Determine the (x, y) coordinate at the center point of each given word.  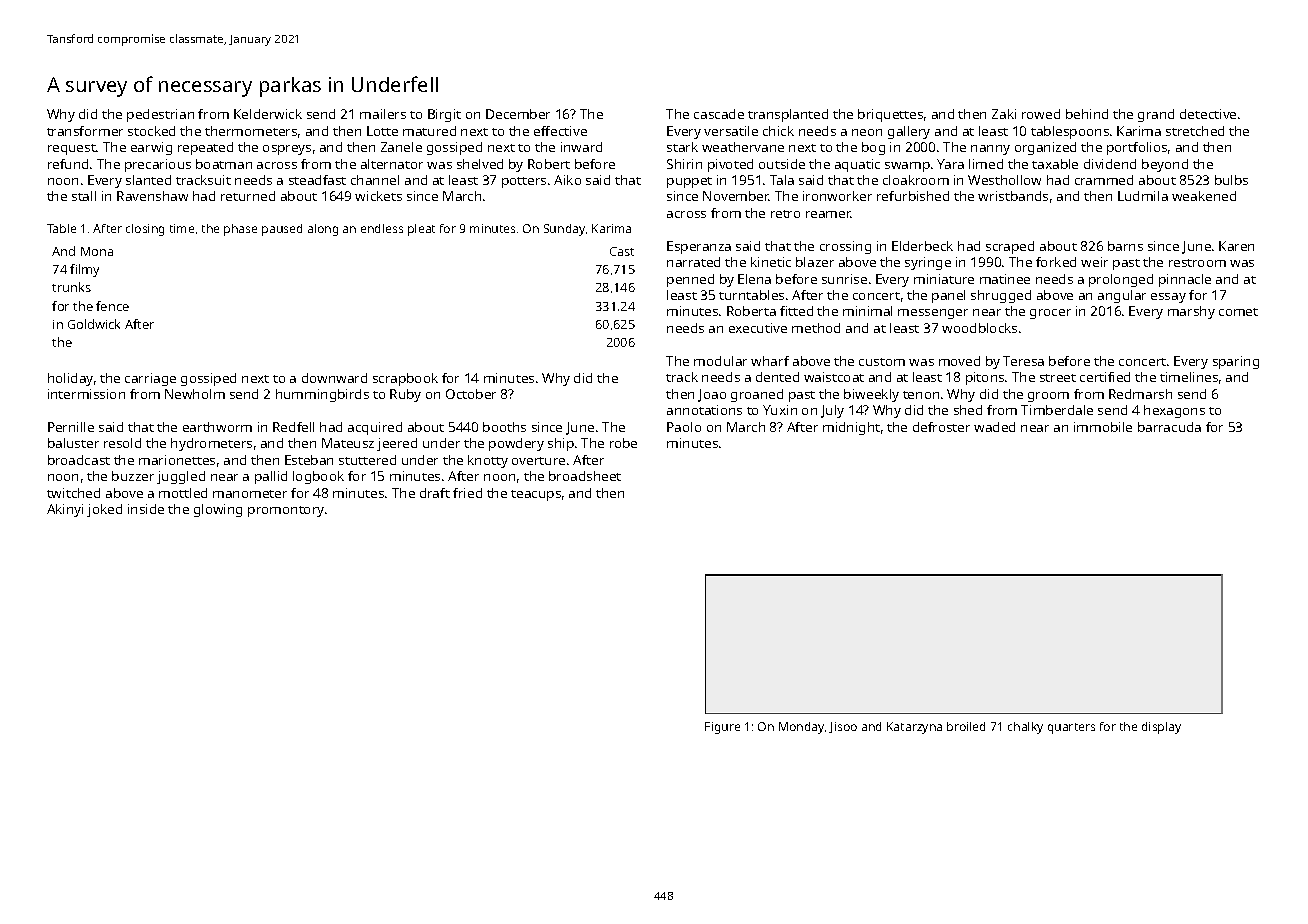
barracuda (1169, 427)
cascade (719, 114)
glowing (218, 510)
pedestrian (160, 115)
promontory (286, 511)
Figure (722, 728)
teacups (536, 495)
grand (1156, 115)
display (1161, 728)
